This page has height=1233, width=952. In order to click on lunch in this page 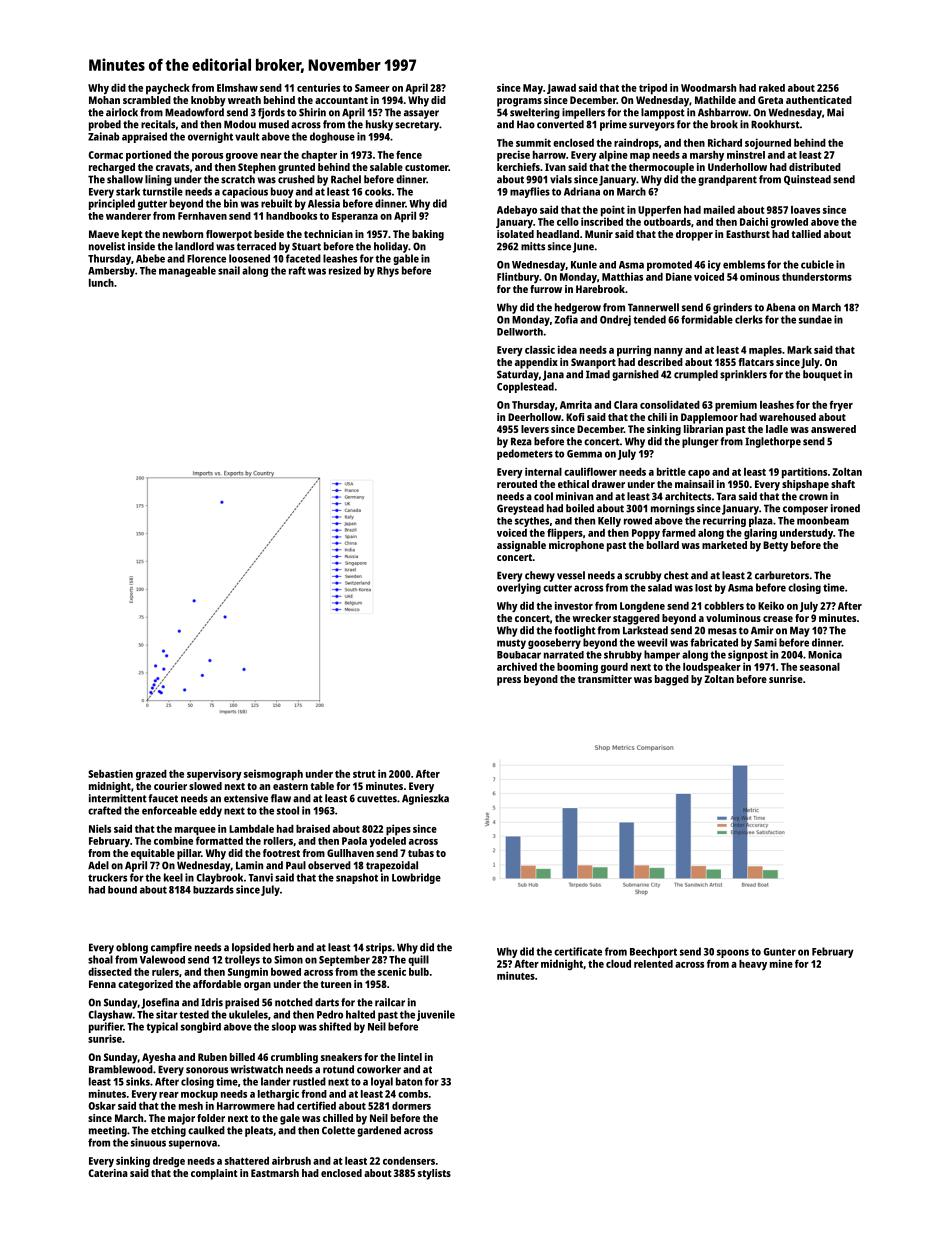, I will do `click(101, 283)`.
